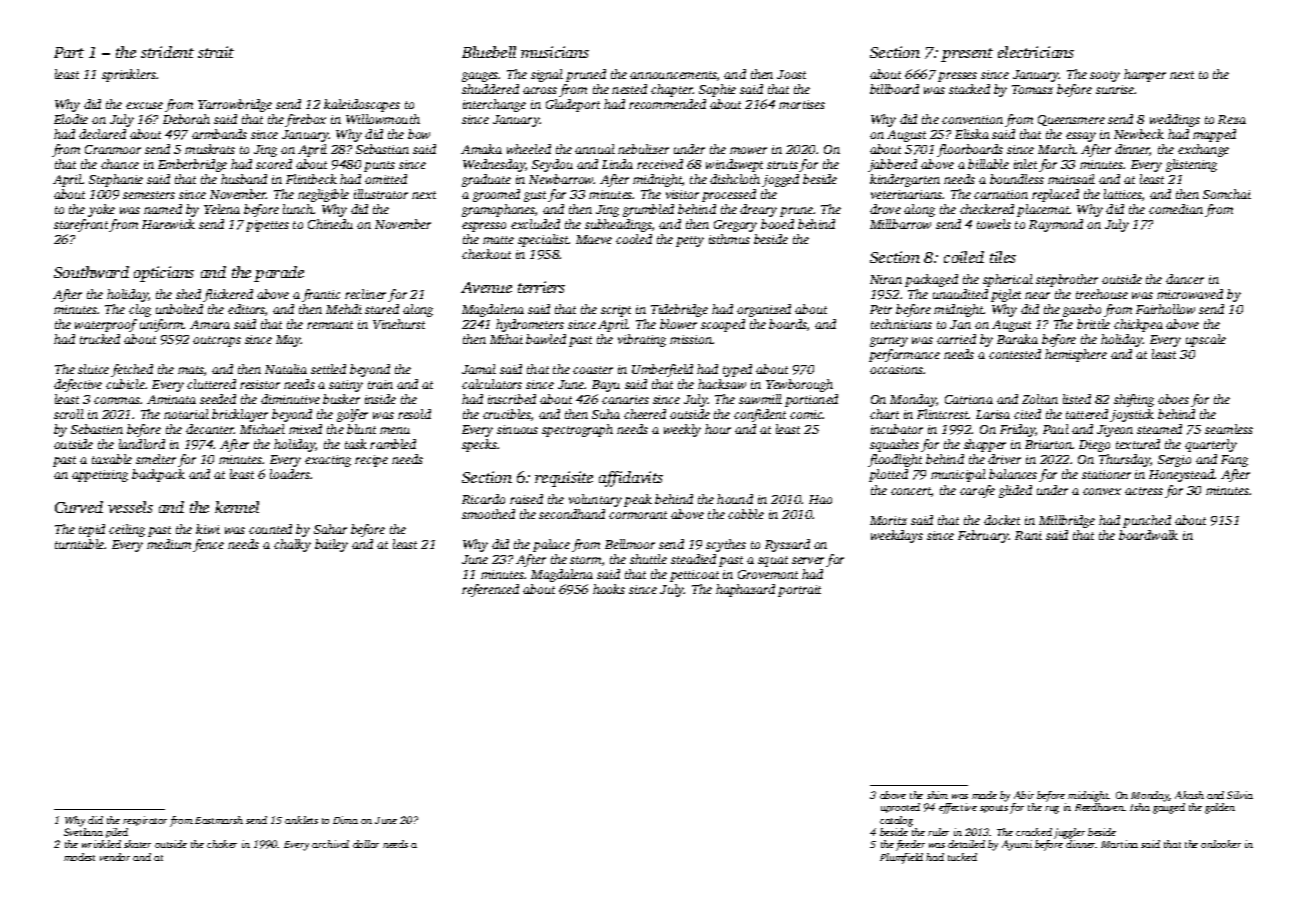 The height and width of the screenshot is (924, 1308). Describe the element at coordinates (361, 429) in the screenshot. I see `blunt` at that location.
